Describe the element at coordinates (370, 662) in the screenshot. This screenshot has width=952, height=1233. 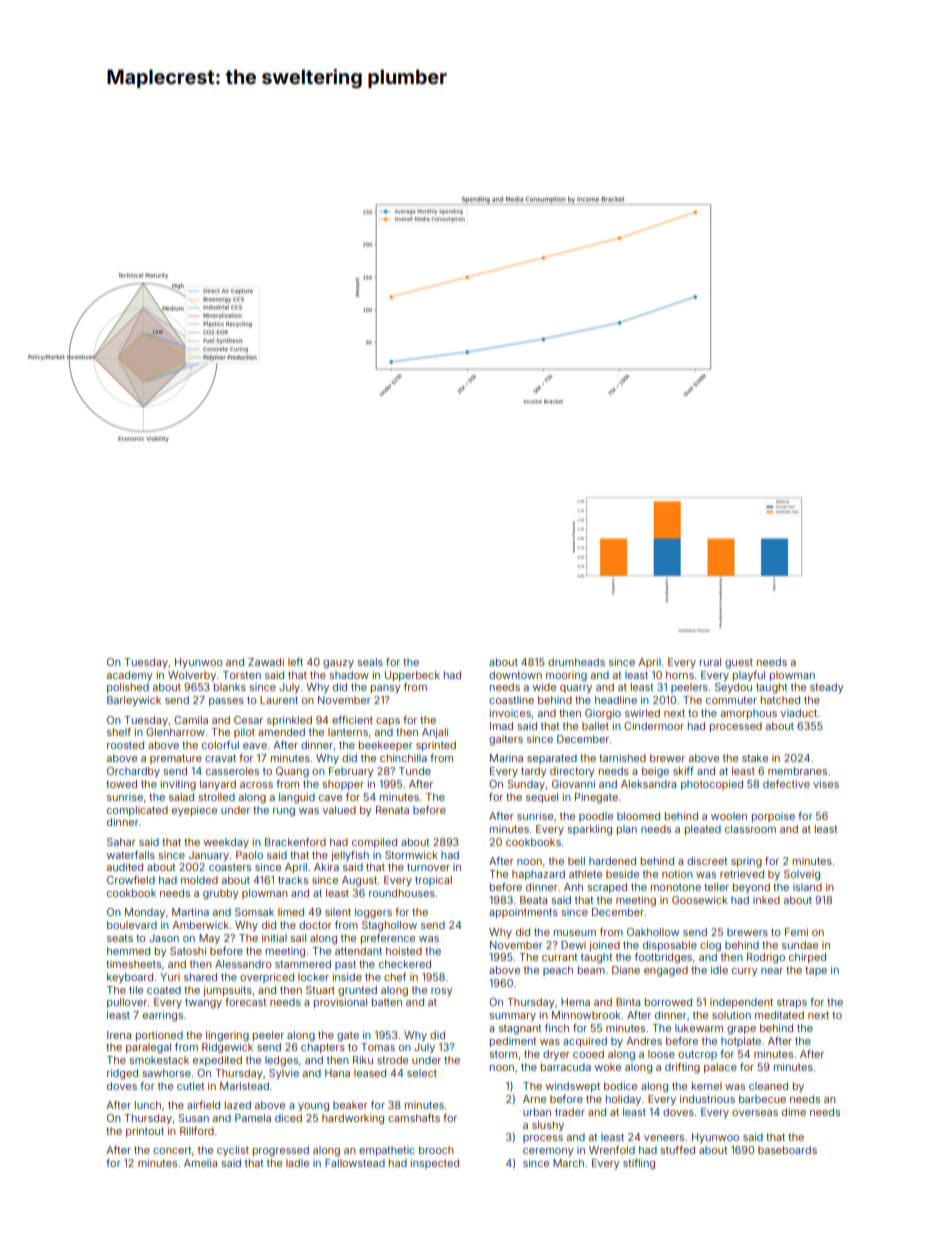
I see `seals` at that location.
